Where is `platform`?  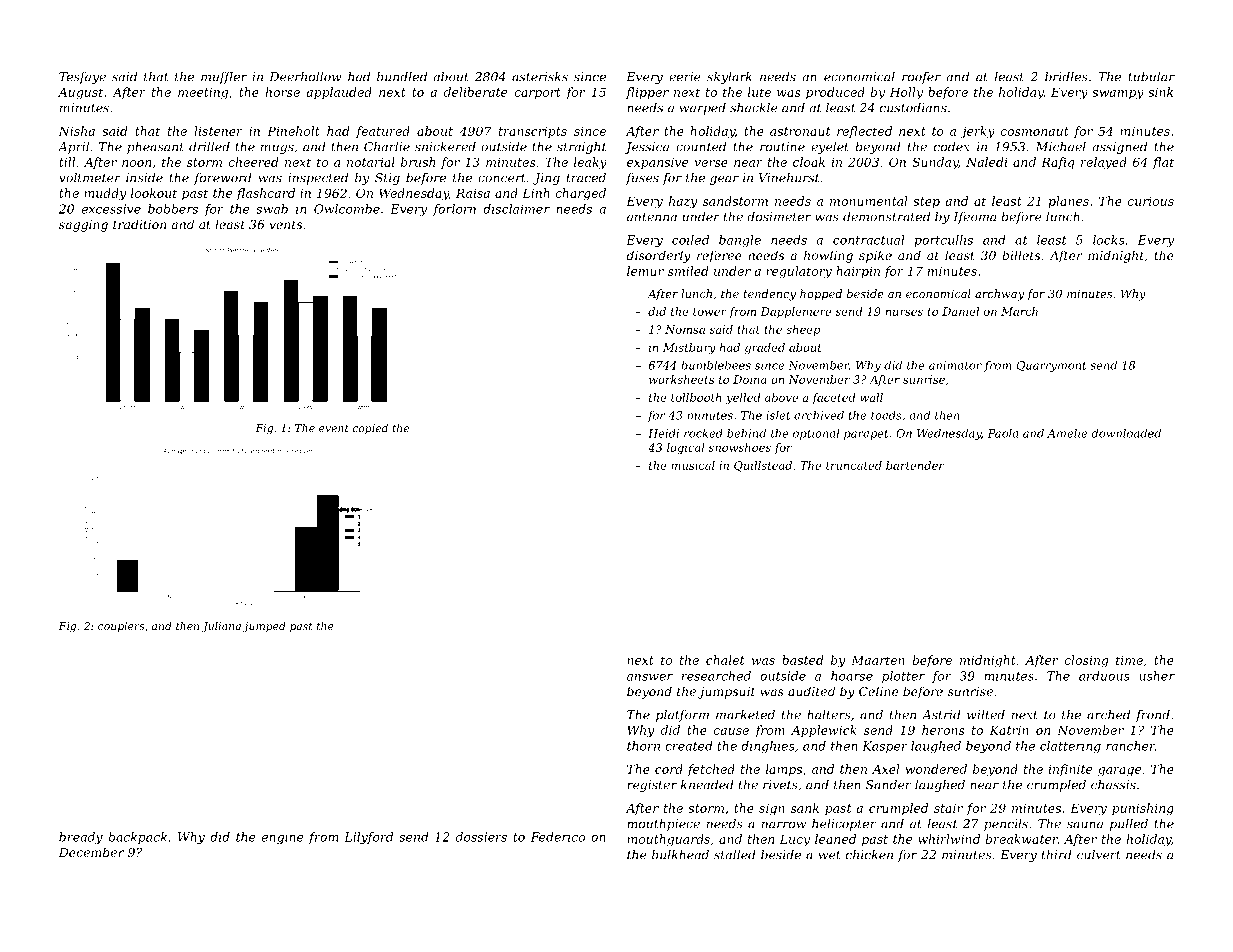 platform is located at coordinates (682, 716).
